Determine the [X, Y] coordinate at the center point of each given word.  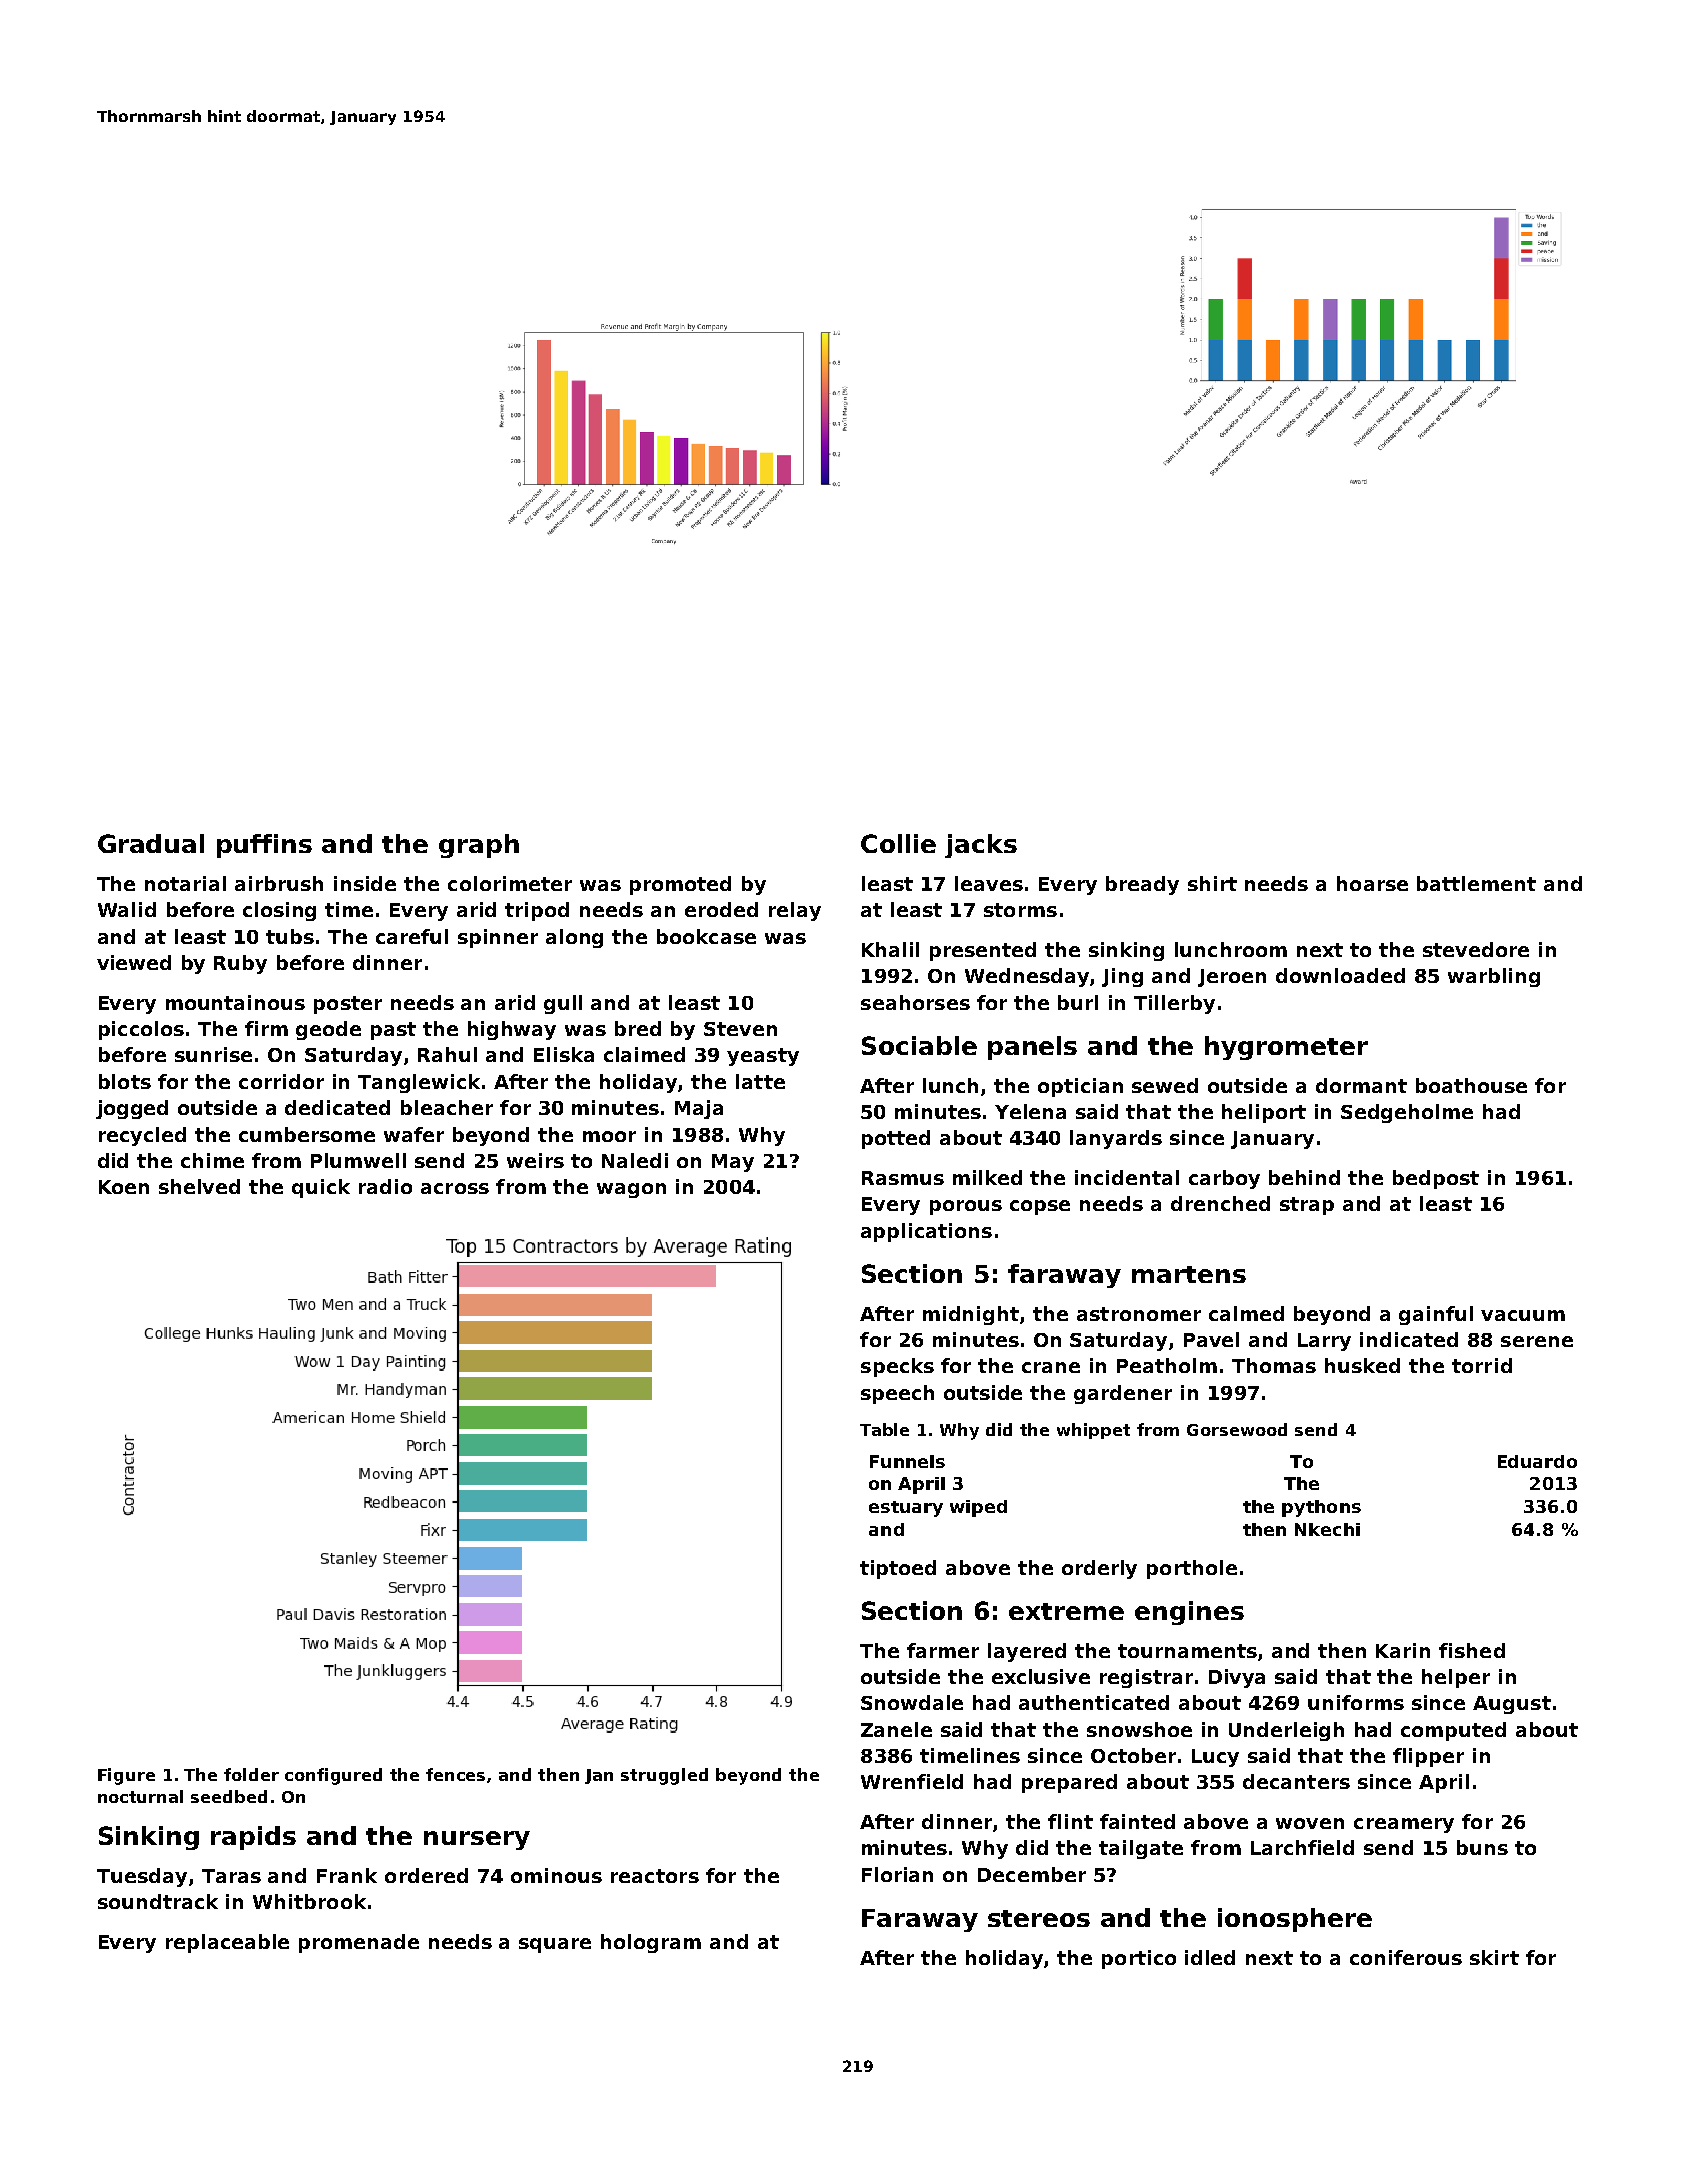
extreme [1066, 1611]
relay [795, 911]
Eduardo [1537, 1461]
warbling [1494, 977]
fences [455, 1774]
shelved [199, 1186]
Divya [1237, 1678]
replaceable [227, 1943]
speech [897, 1394]
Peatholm [1167, 1365]
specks [897, 1367]
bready [1142, 885]
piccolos [141, 1030]
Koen [124, 1187]
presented [983, 951]
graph [479, 846]
